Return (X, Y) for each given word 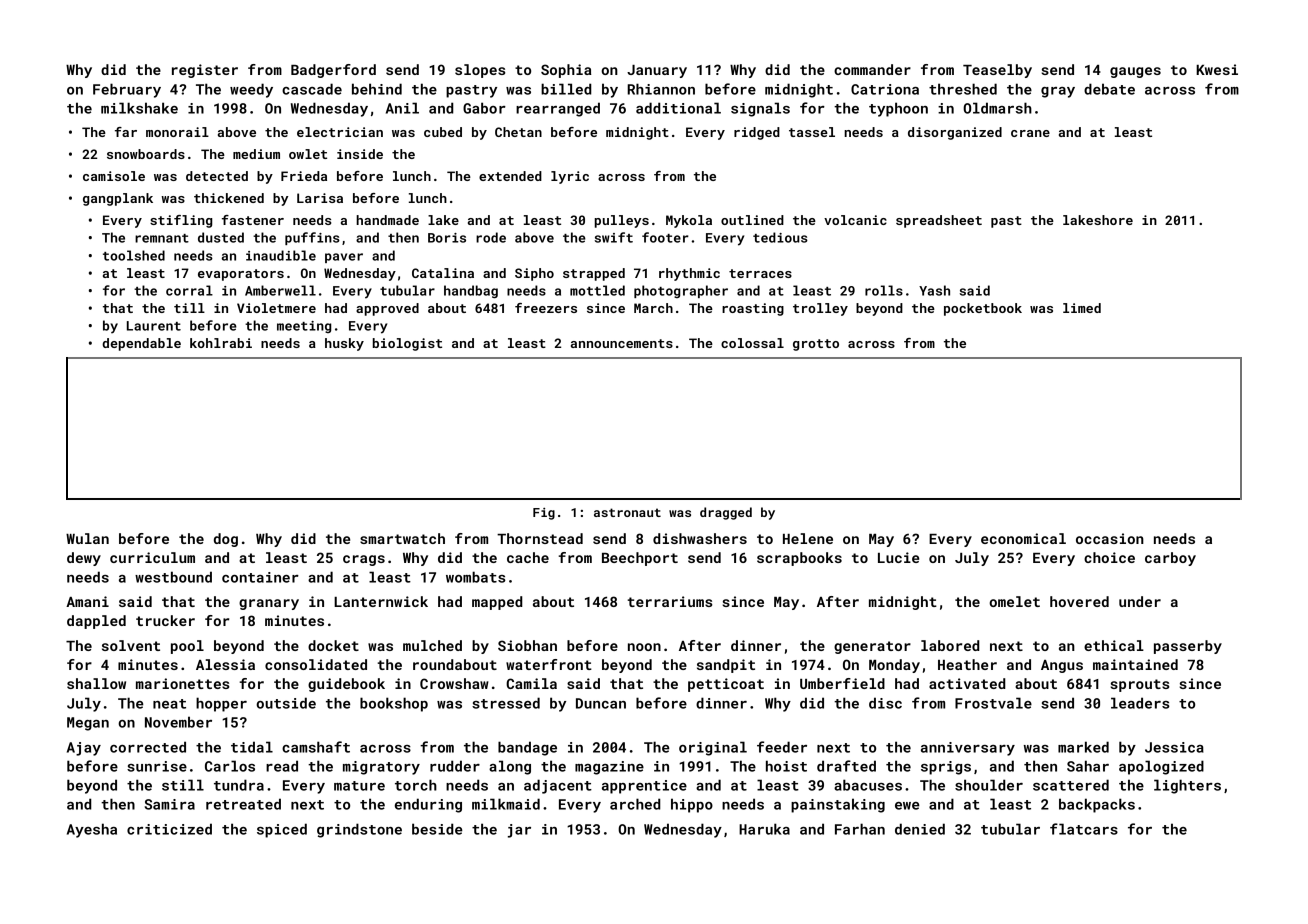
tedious (780, 237)
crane (1030, 133)
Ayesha (92, 830)
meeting (304, 327)
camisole (114, 176)
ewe (907, 806)
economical (1023, 538)
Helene (808, 538)
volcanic (855, 220)
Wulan (87, 538)
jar (519, 831)
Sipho (534, 274)
